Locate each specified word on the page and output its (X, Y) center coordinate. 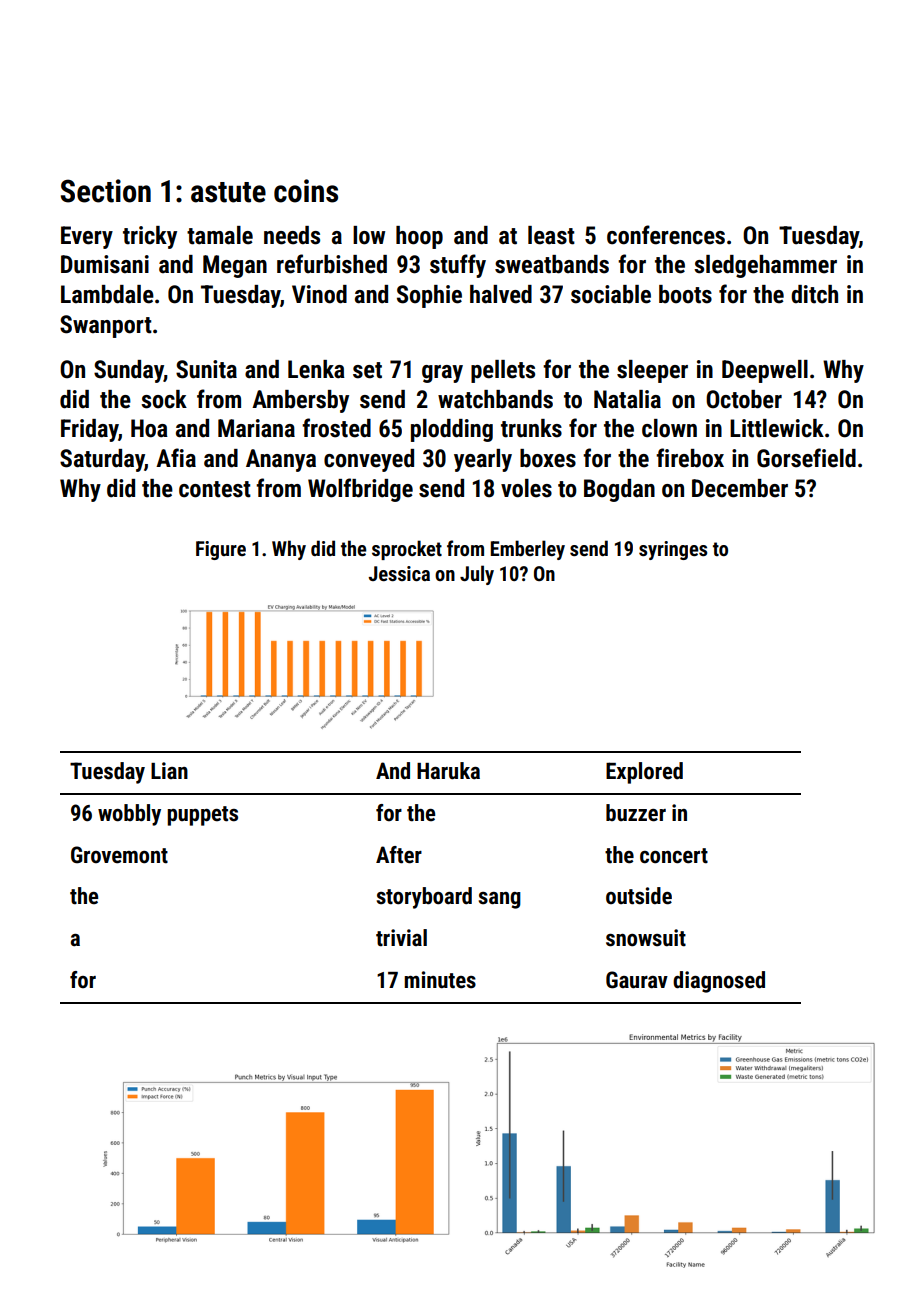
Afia (176, 458)
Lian (169, 770)
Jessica (399, 573)
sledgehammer (765, 266)
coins (306, 191)
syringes (673, 550)
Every (87, 237)
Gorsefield (806, 458)
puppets (202, 816)
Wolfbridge (360, 490)
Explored (644, 773)
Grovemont (119, 855)
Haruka (448, 771)
